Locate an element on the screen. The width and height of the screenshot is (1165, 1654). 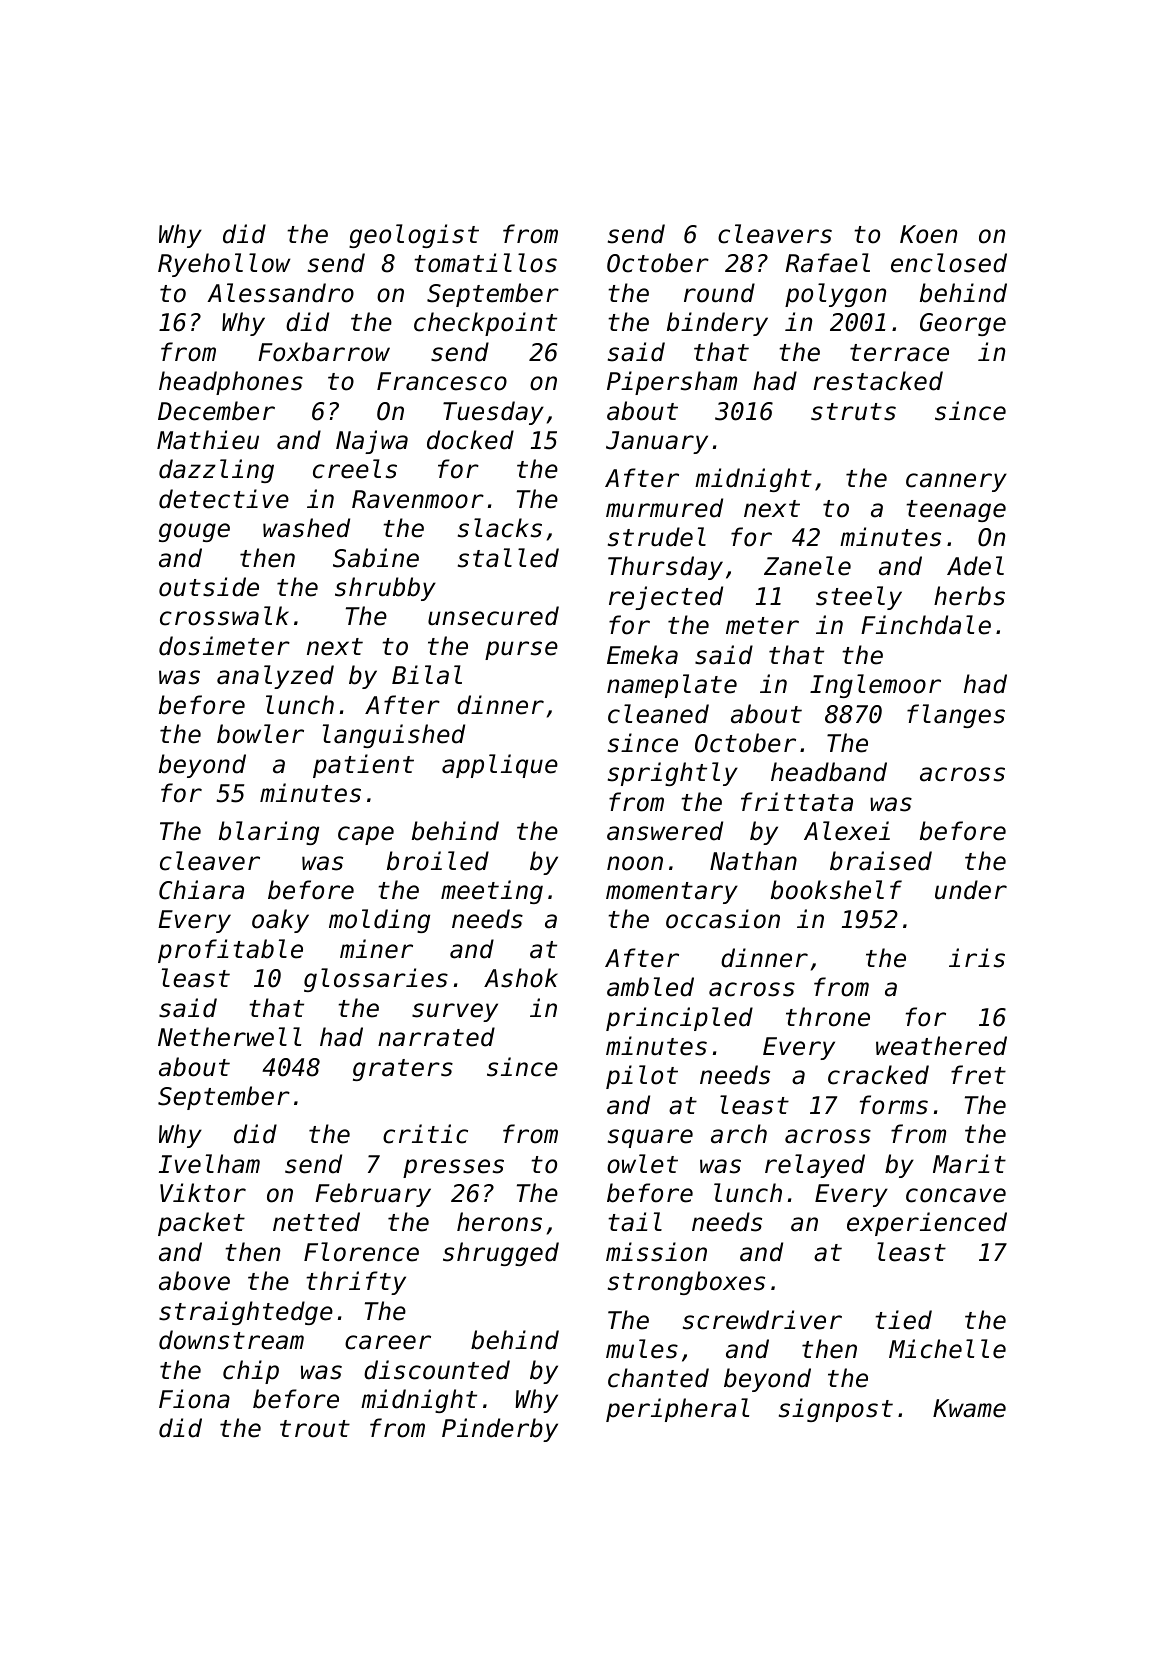
Fiona is located at coordinates (194, 1399).
